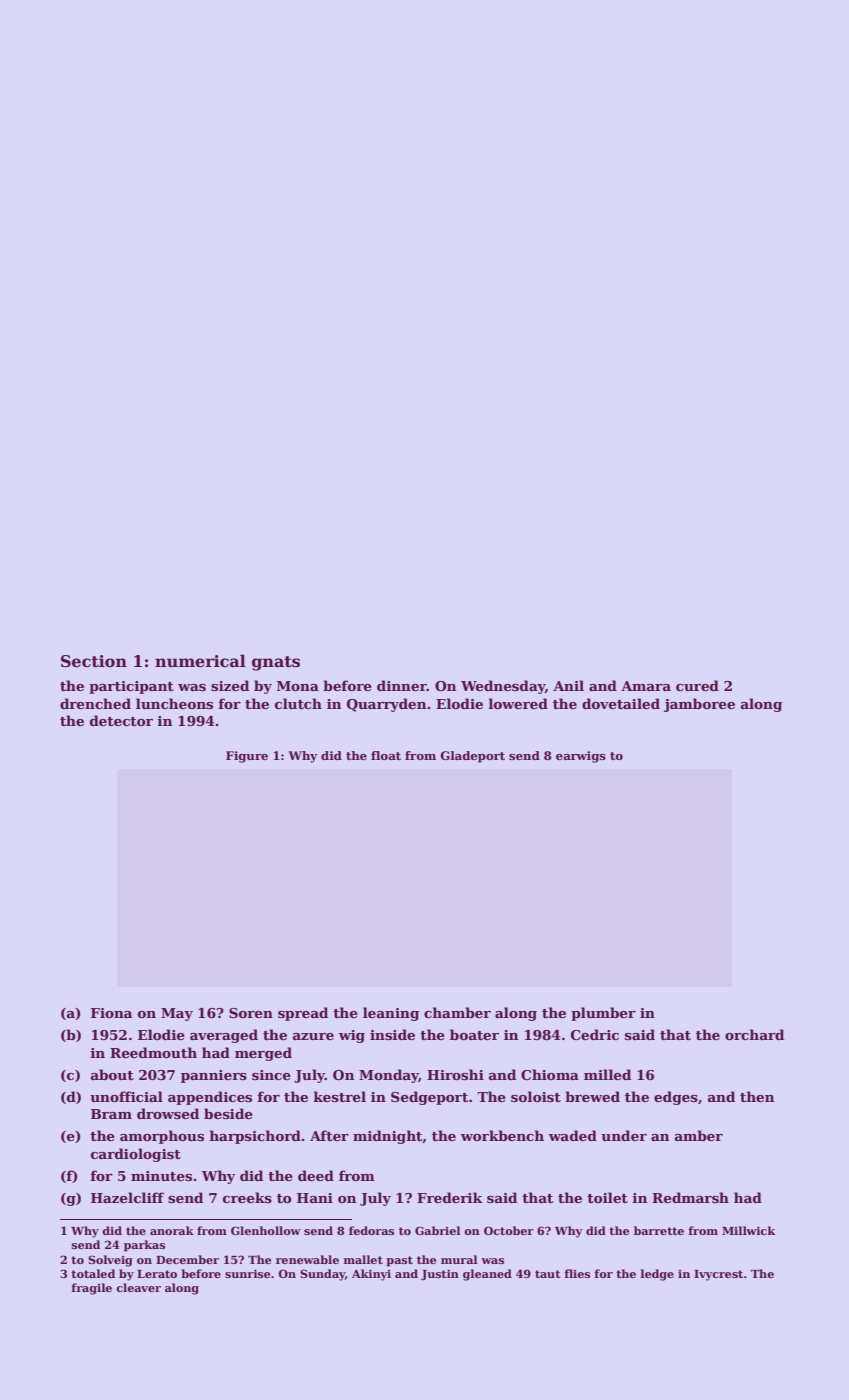  What do you see at coordinates (502, 1135) in the screenshot?
I see `workbench` at bounding box center [502, 1135].
